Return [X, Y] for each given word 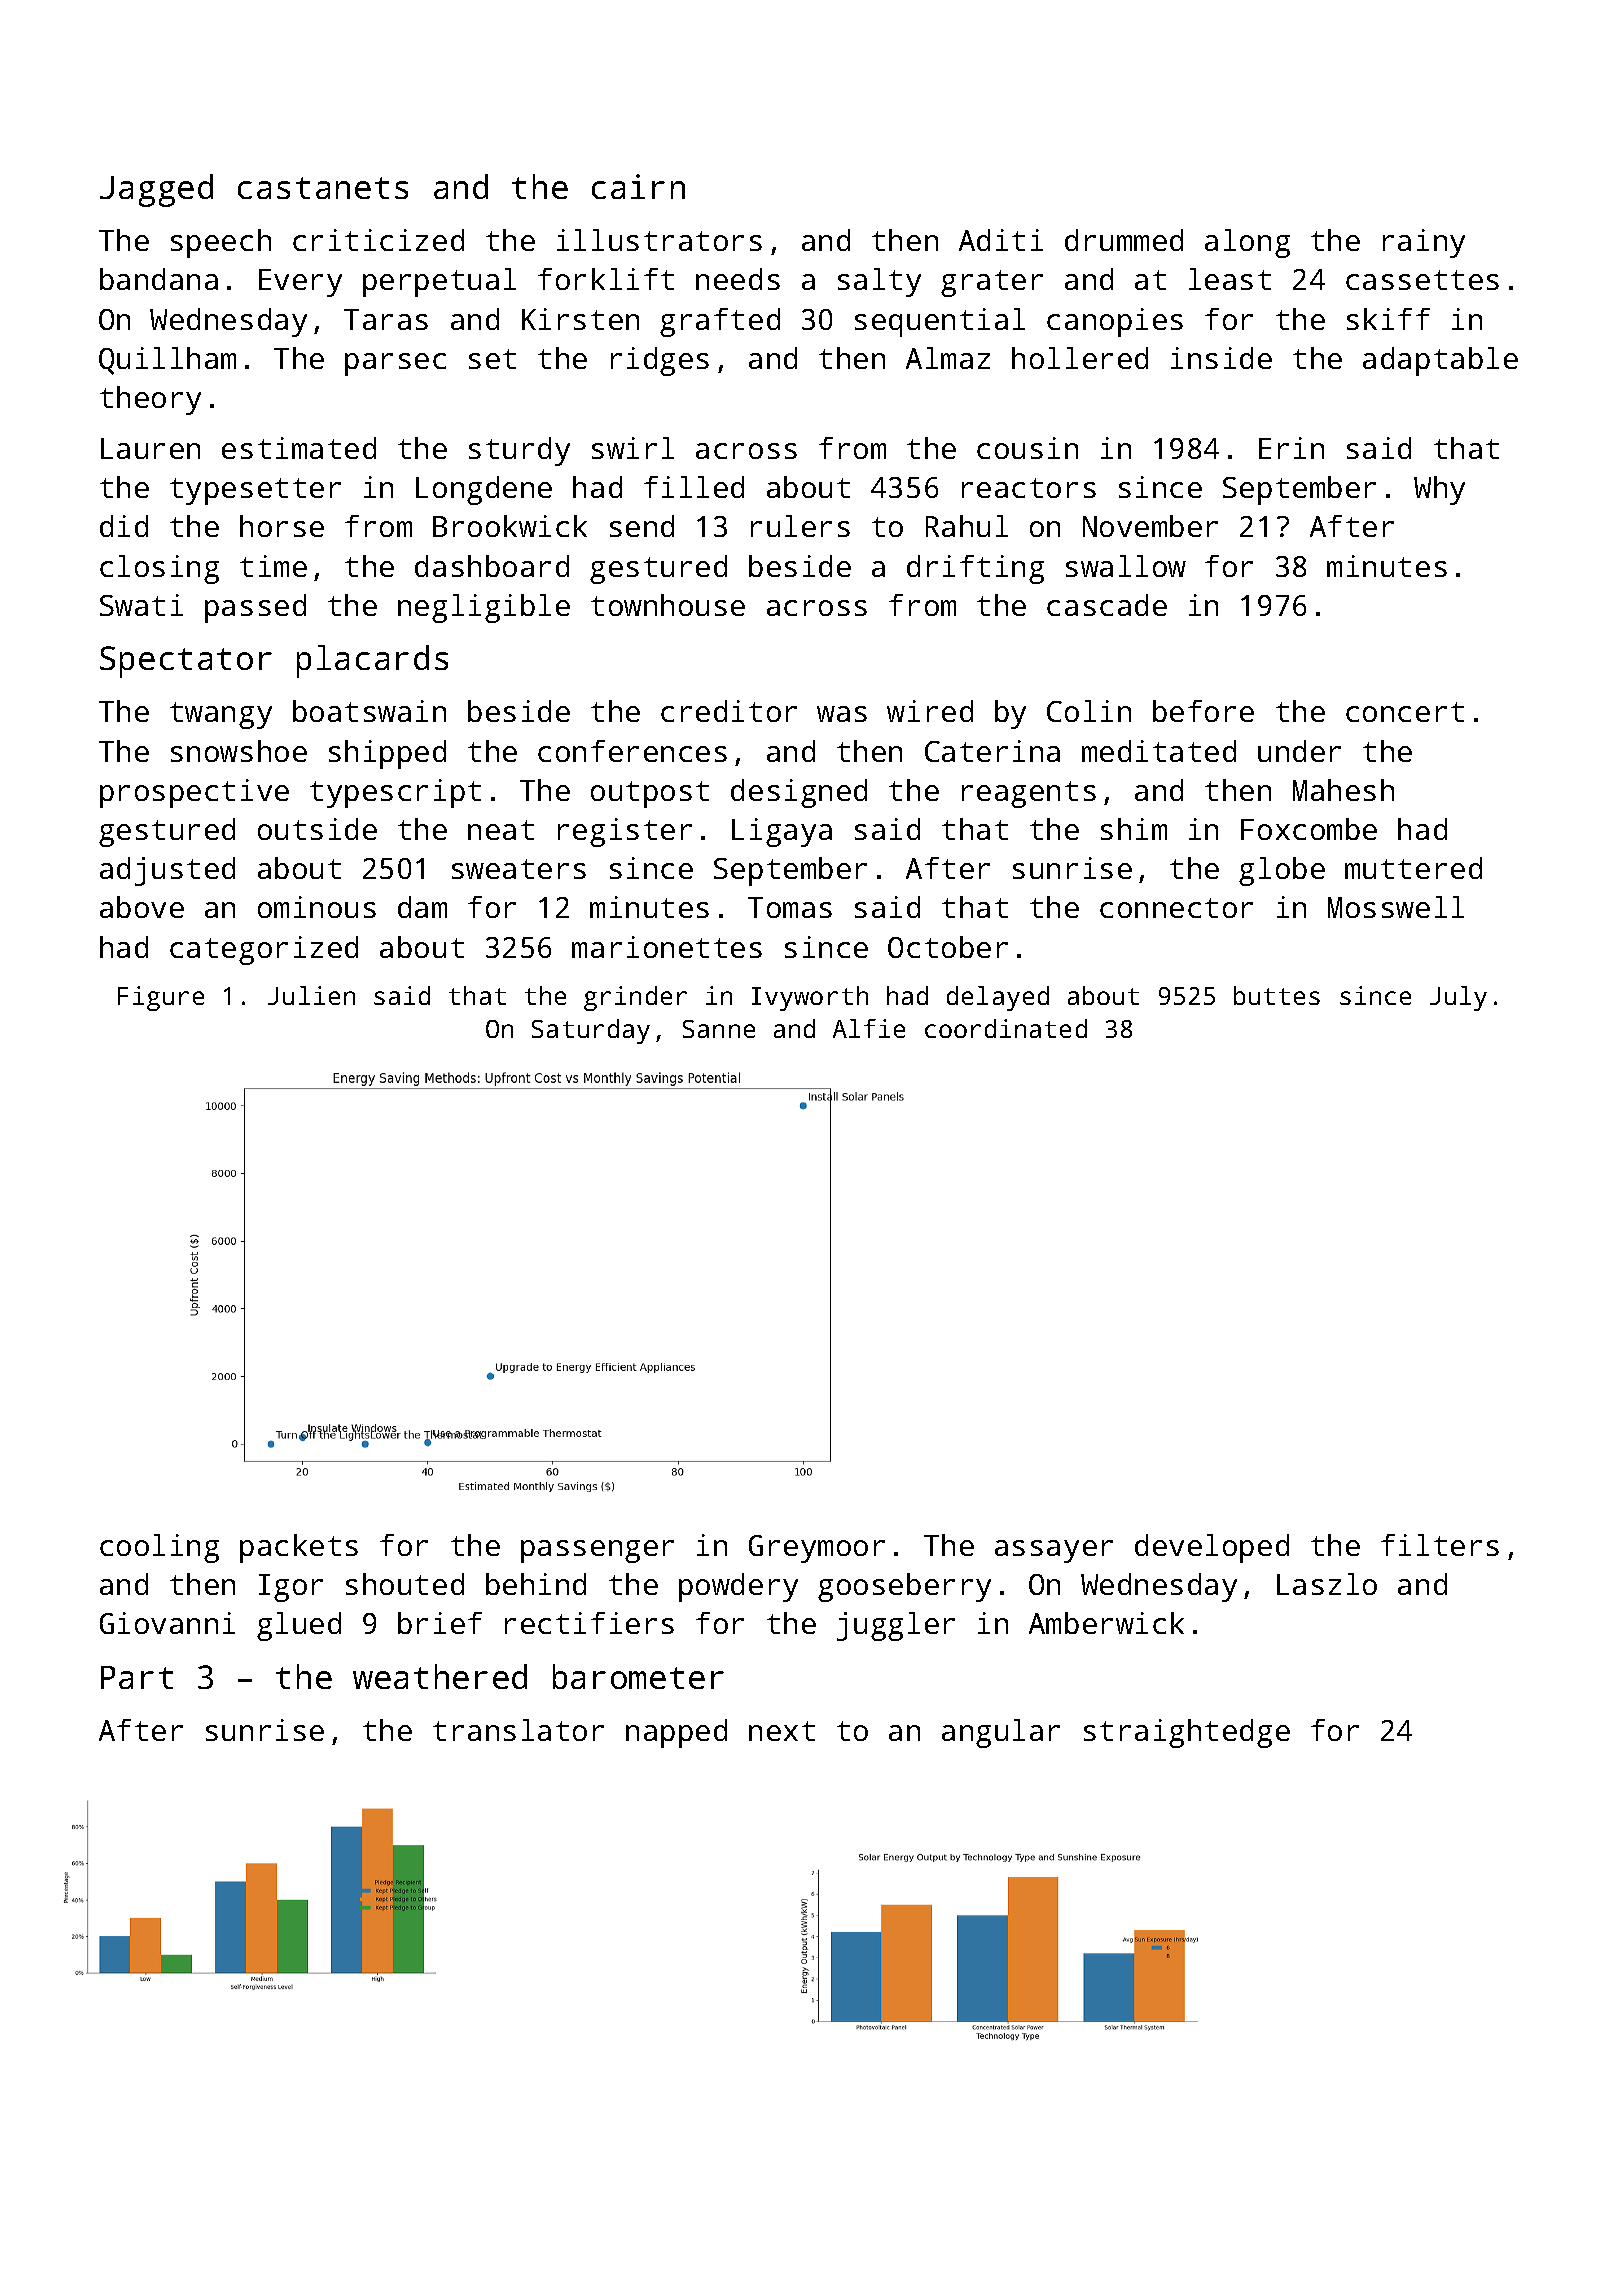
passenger [597, 1551]
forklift [606, 279]
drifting [975, 569]
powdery [738, 1587]
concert [1405, 712]
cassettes [1422, 280]
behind [536, 1584]
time [273, 566]
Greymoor [817, 1549]
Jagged [156, 190]
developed [1212, 1548]
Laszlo [1327, 1584]
